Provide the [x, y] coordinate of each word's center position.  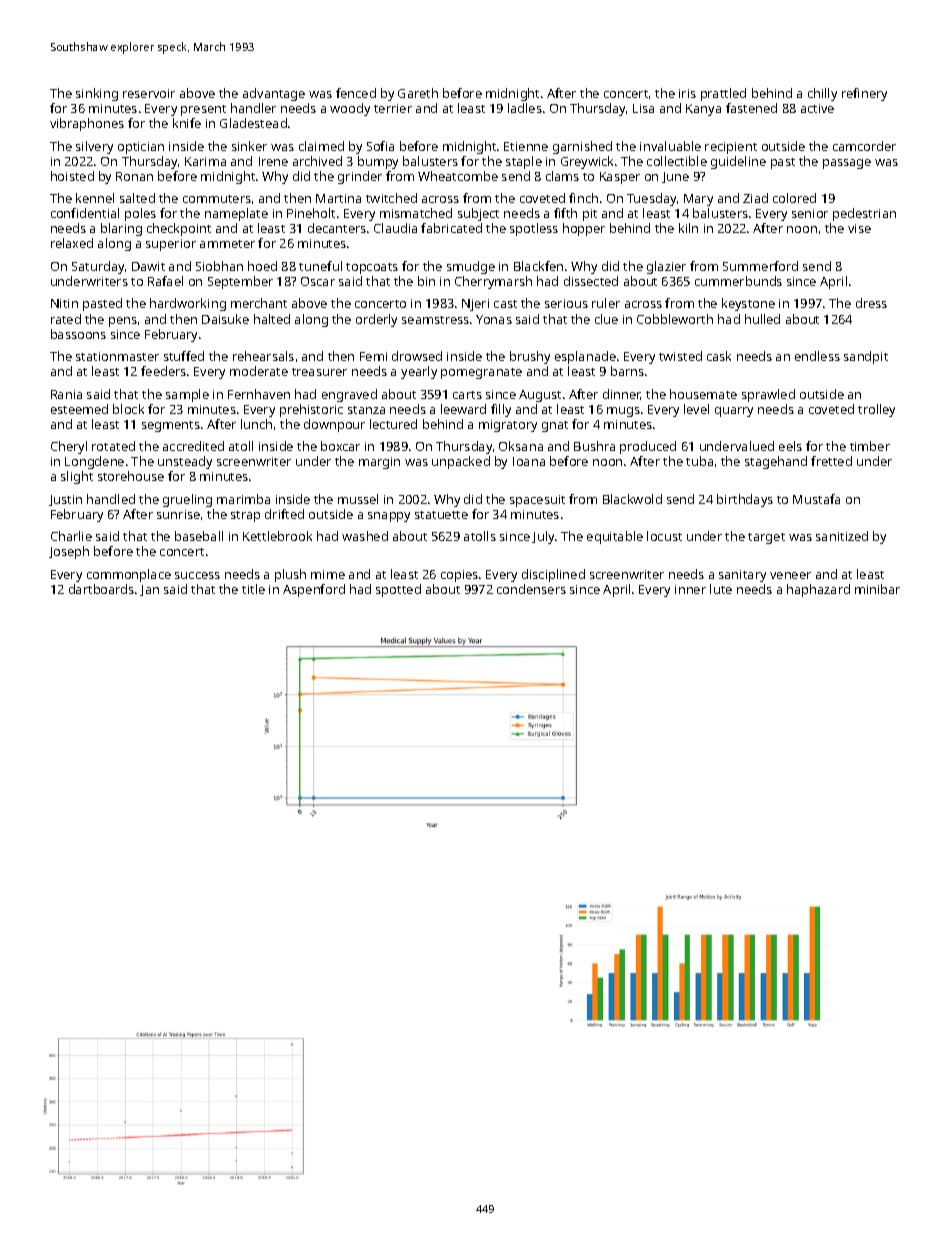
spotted [398, 590]
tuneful [320, 266]
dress [871, 303]
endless [817, 356]
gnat [555, 426]
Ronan [134, 176]
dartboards [101, 589]
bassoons [78, 334]
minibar [877, 589]
